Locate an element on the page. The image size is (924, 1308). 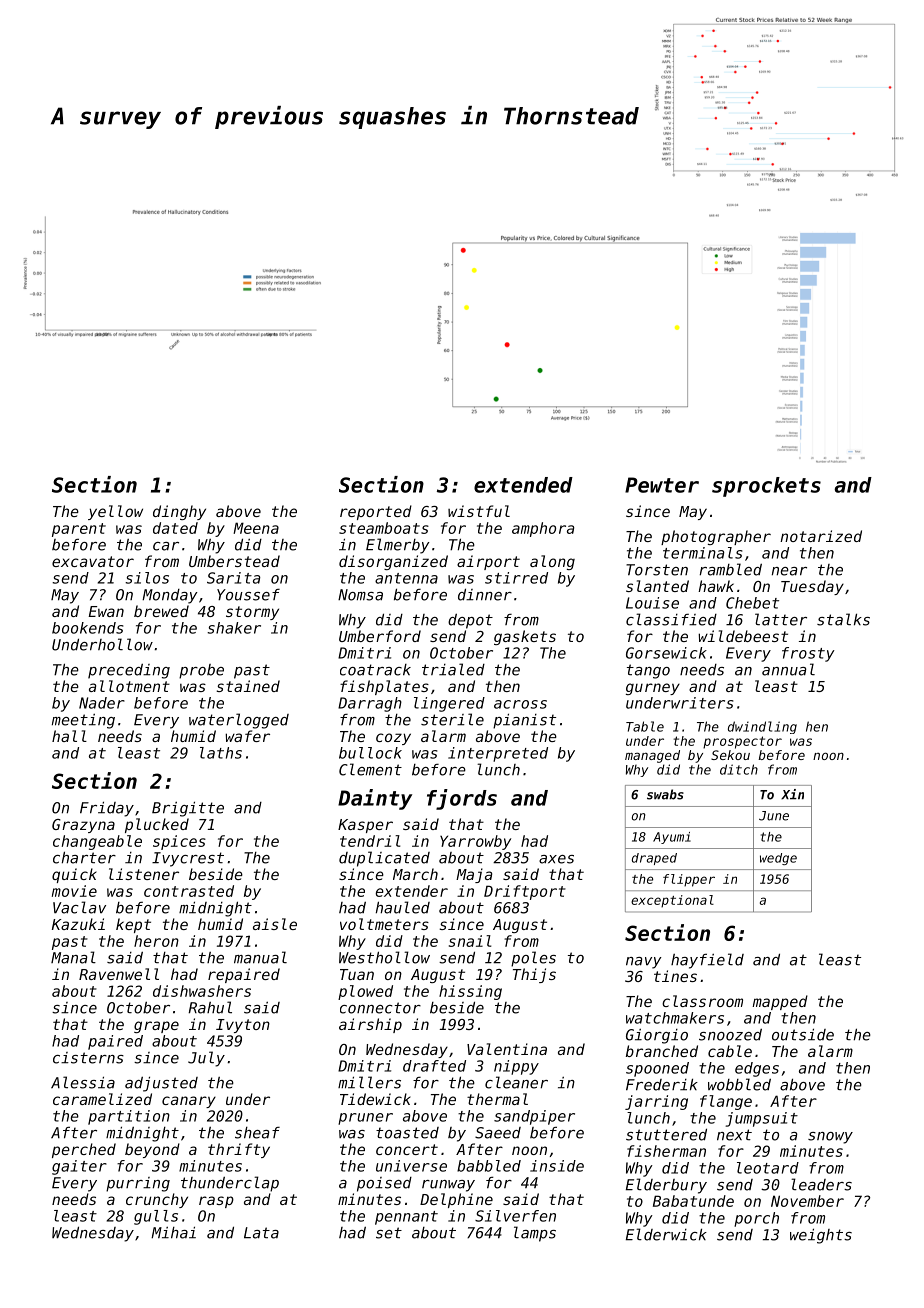
annual is located at coordinates (788, 669).
